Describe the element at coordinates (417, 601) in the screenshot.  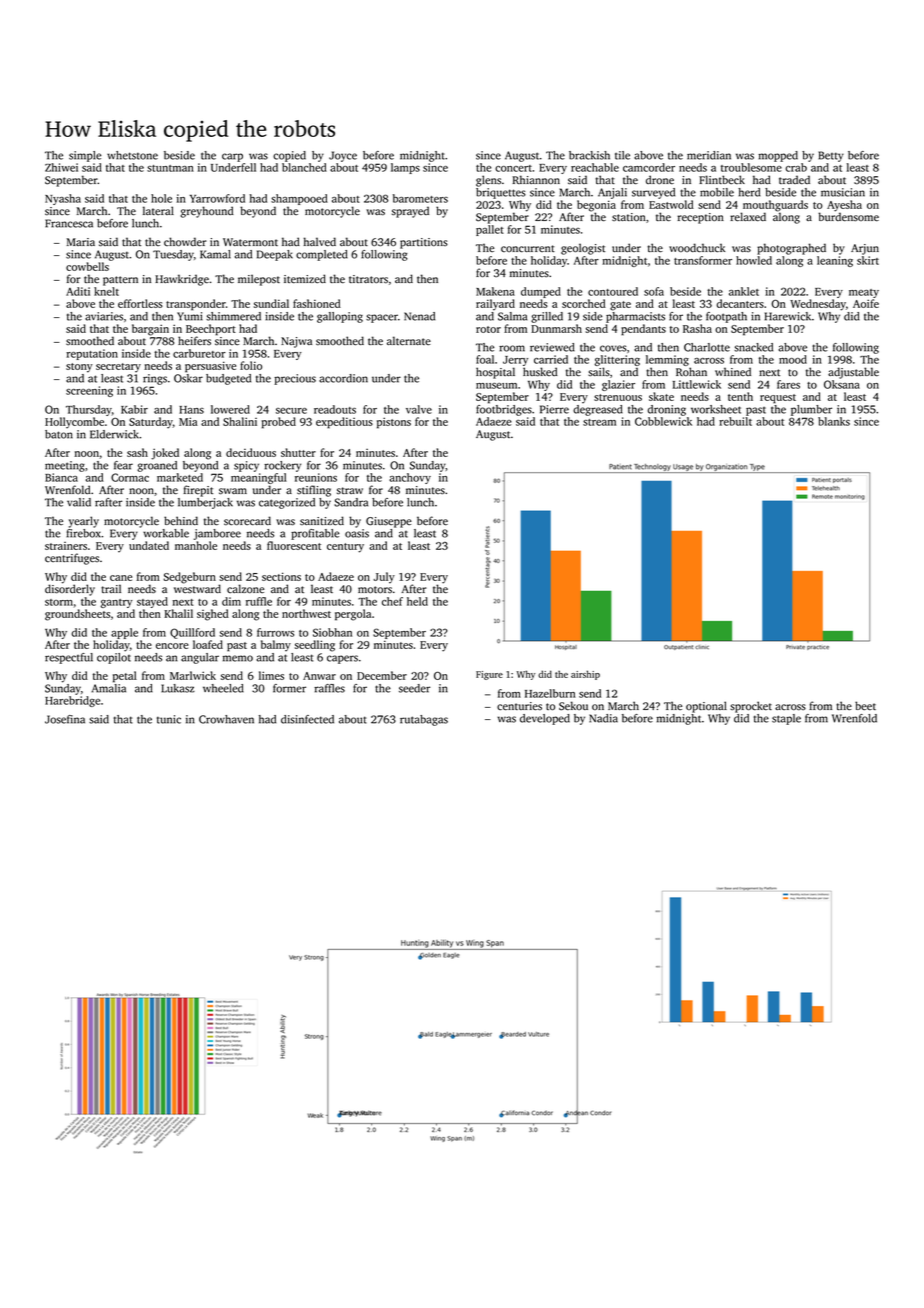
I see `held` at that location.
